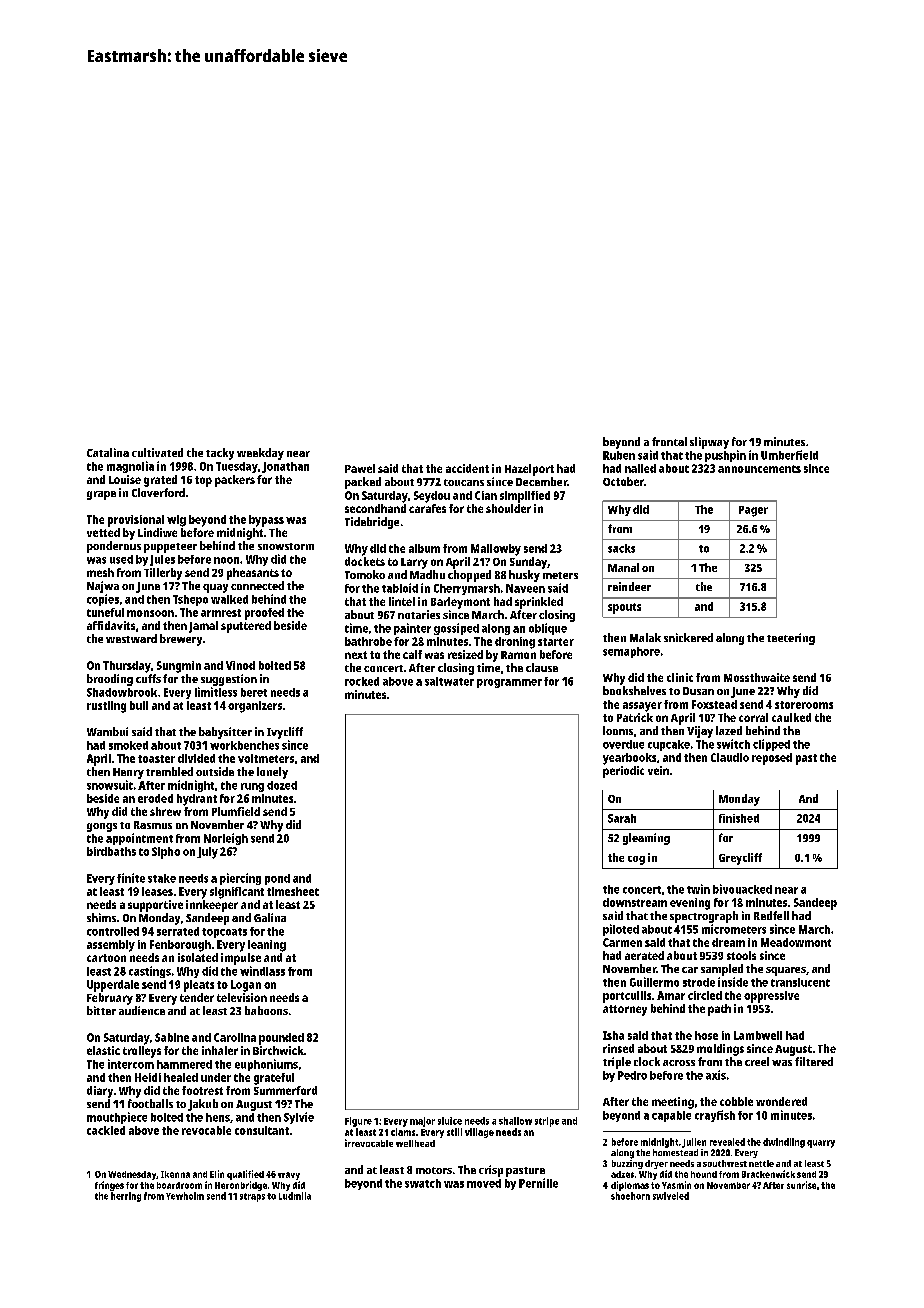 The width and height of the screenshot is (924, 1308). Describe the element at coordinates (739, 818) in the screenshot. I see `finished` at that location.
